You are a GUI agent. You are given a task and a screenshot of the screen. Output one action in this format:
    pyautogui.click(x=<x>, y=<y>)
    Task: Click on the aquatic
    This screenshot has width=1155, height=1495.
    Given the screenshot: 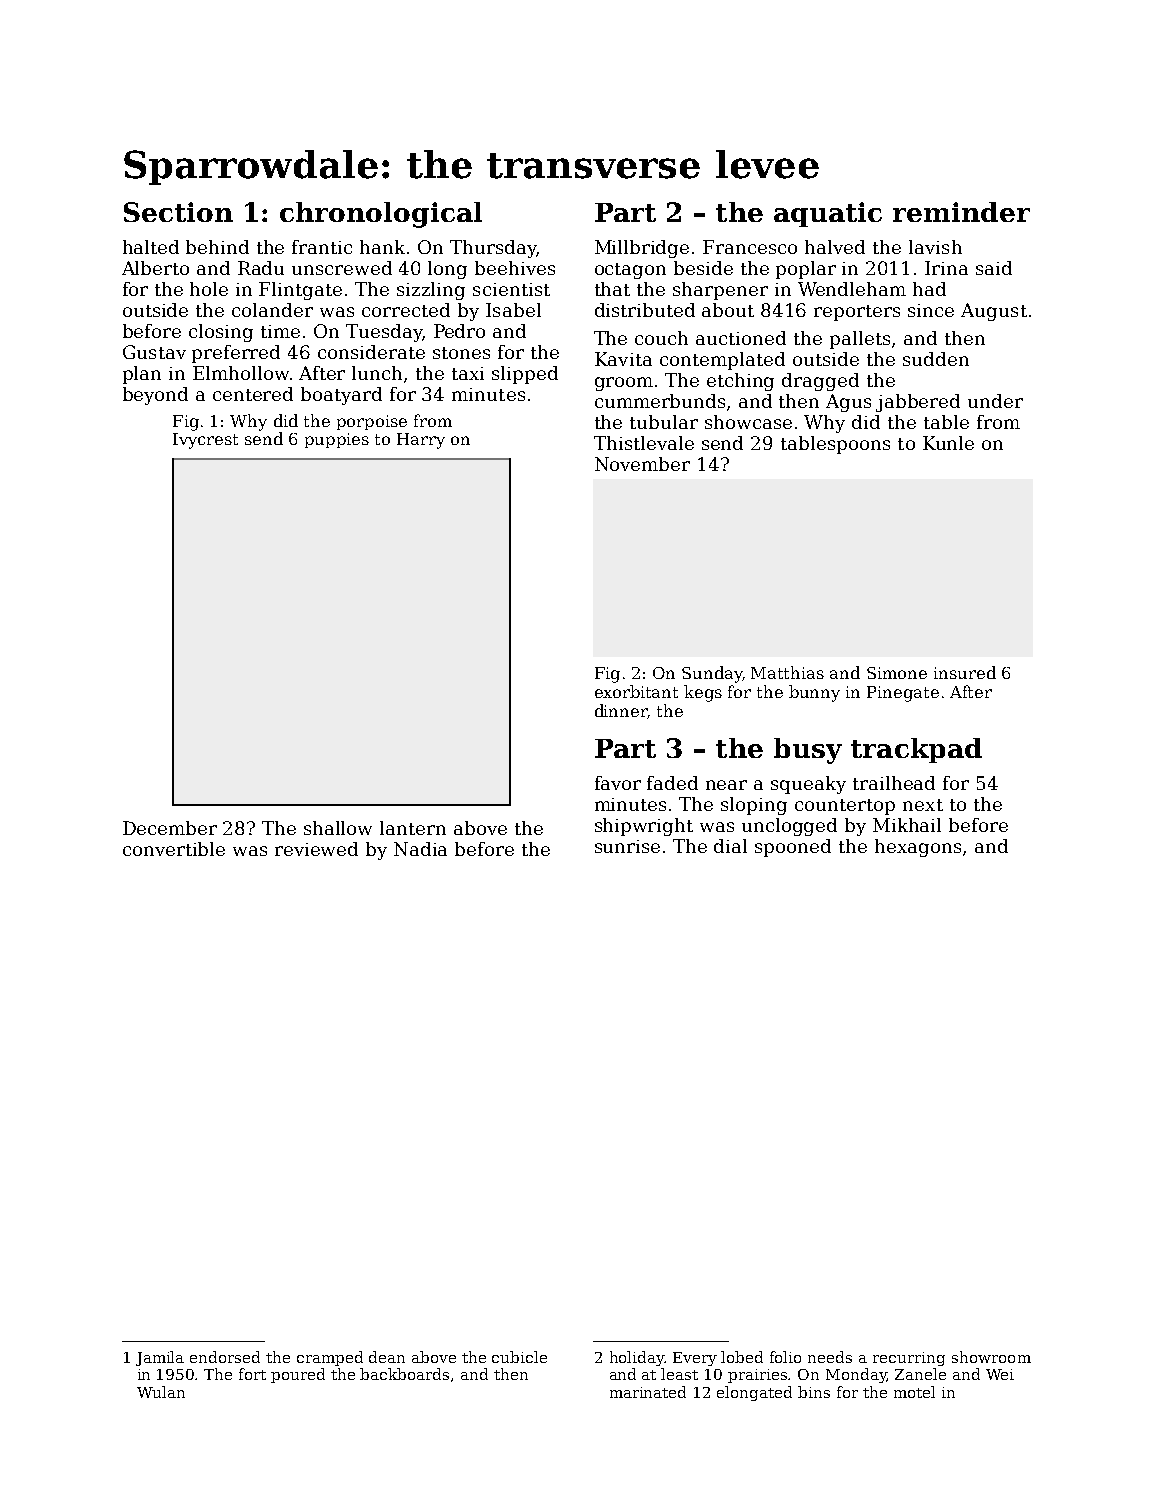 What is the action you would take?
    pyautogui.click(x=828, y=214)
